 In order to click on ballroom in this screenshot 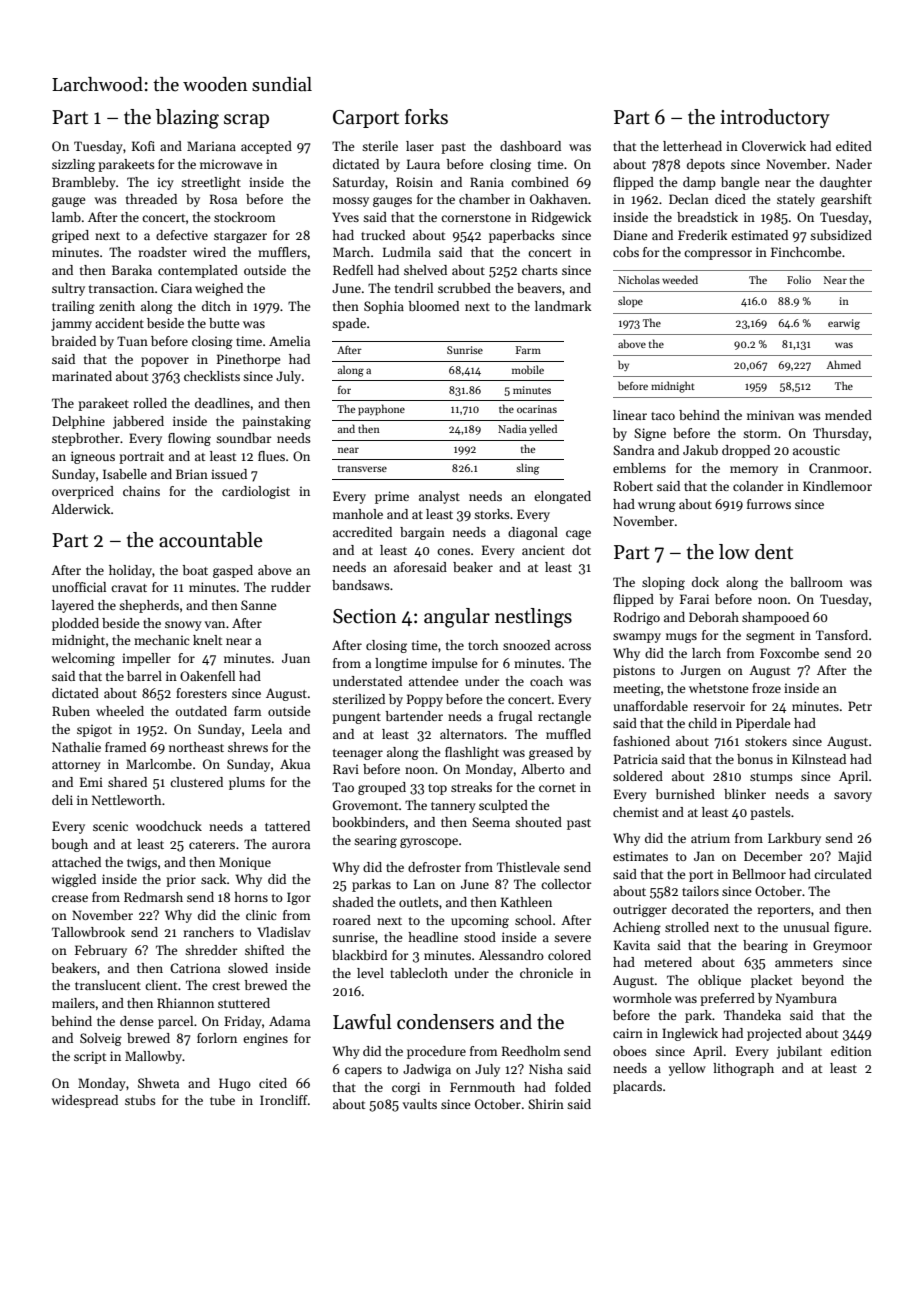, I will do `click(816, 582)`.
